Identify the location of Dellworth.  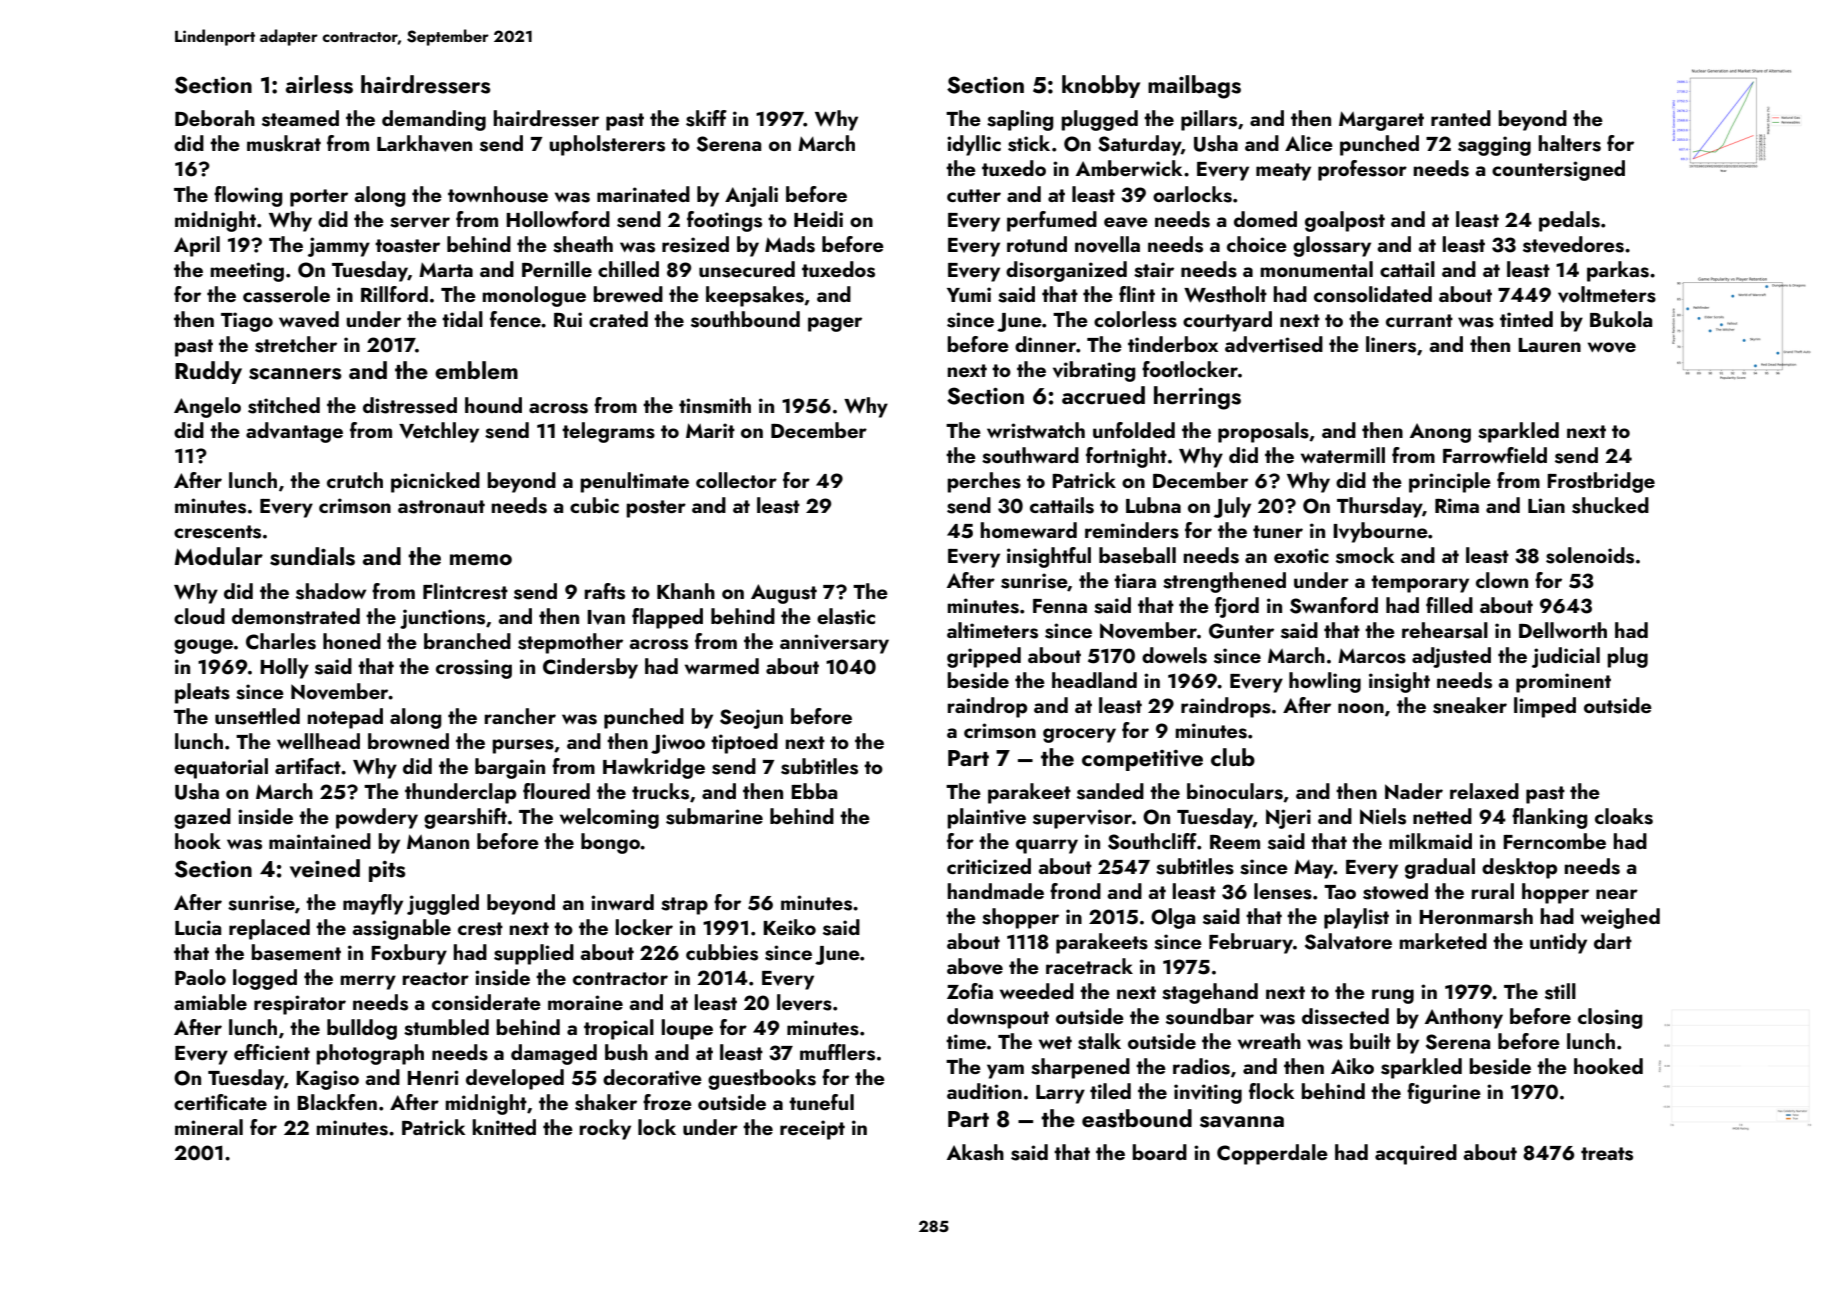
(1563, 630).
